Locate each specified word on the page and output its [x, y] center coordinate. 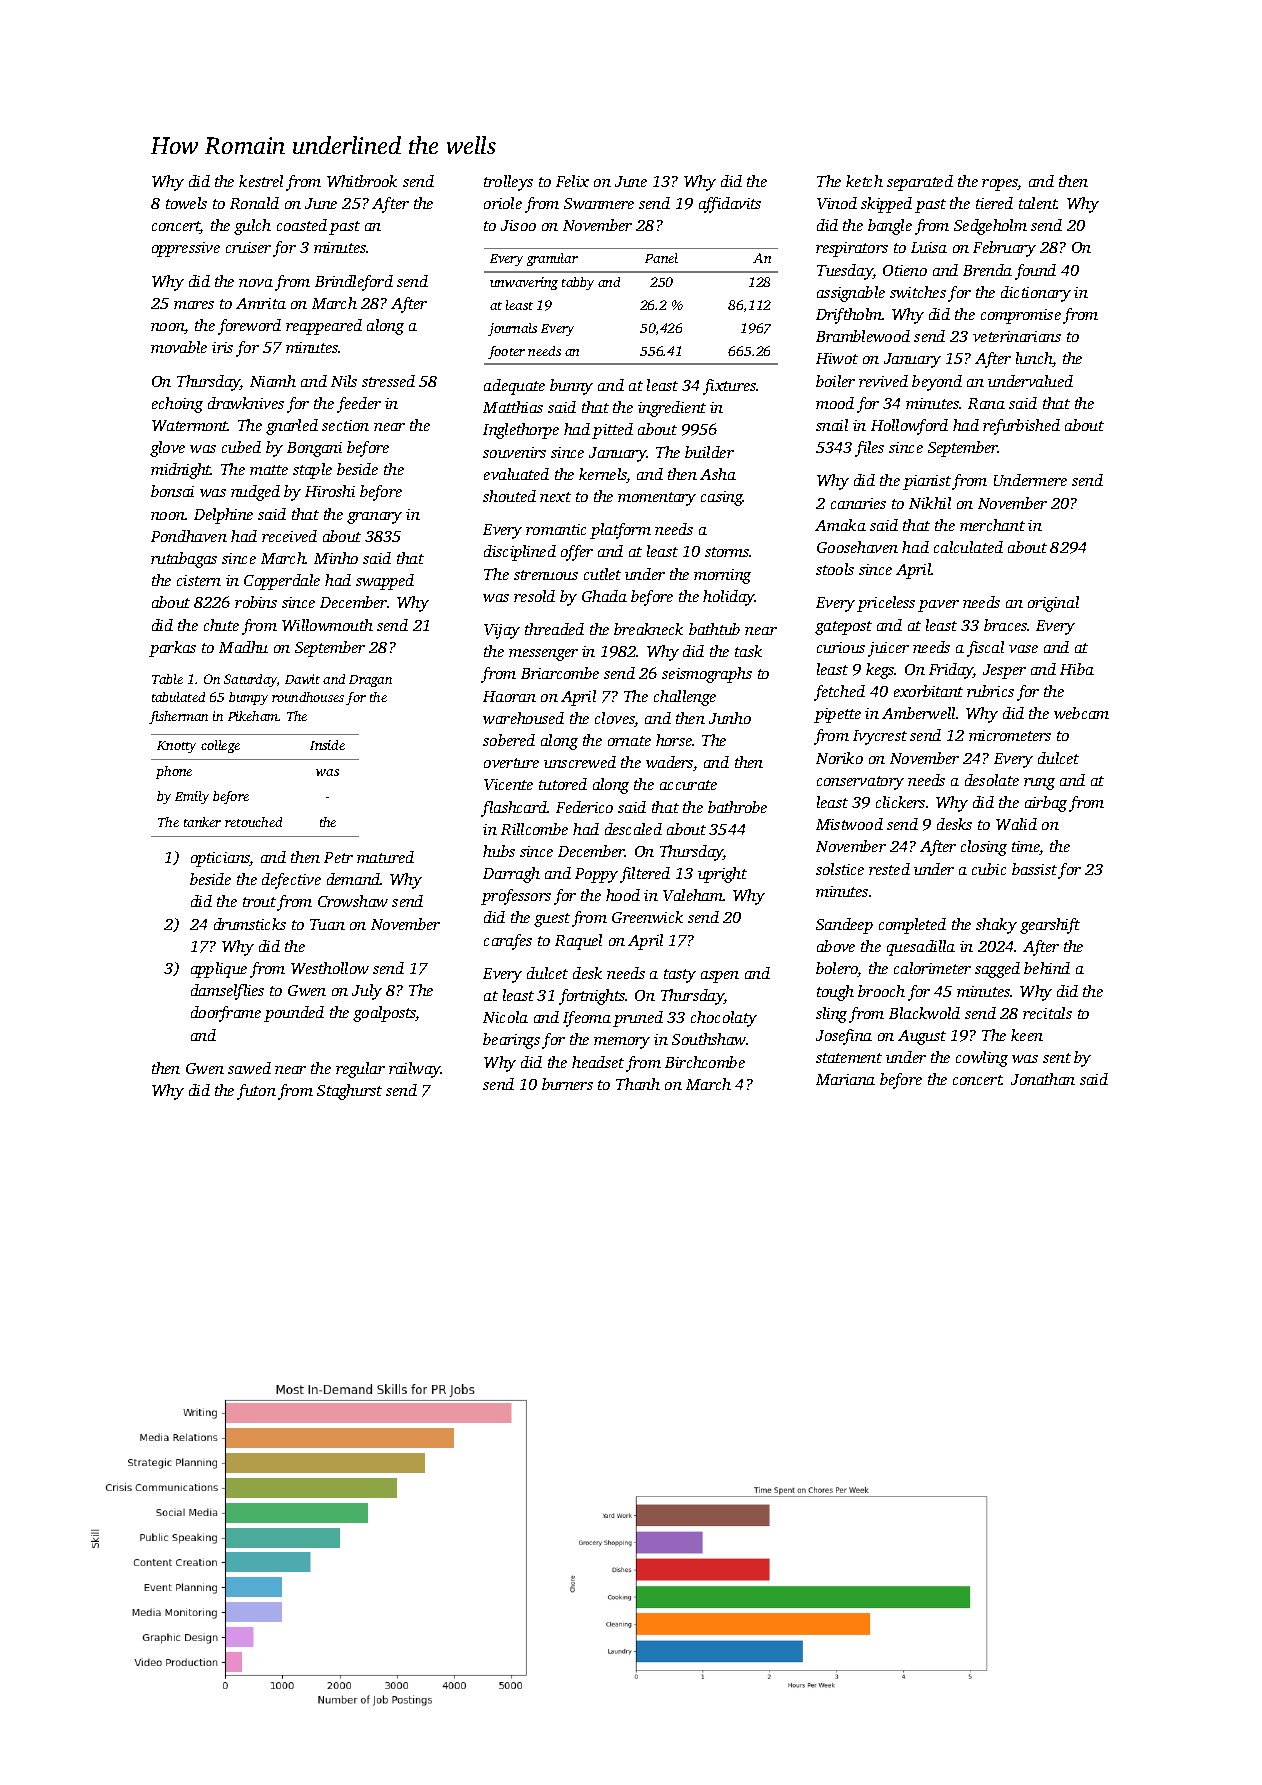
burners [567, 1084]
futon [256, 1092]
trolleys [508, 183]
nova [256, 283]
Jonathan [1043, 1079]
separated [920, 183]
